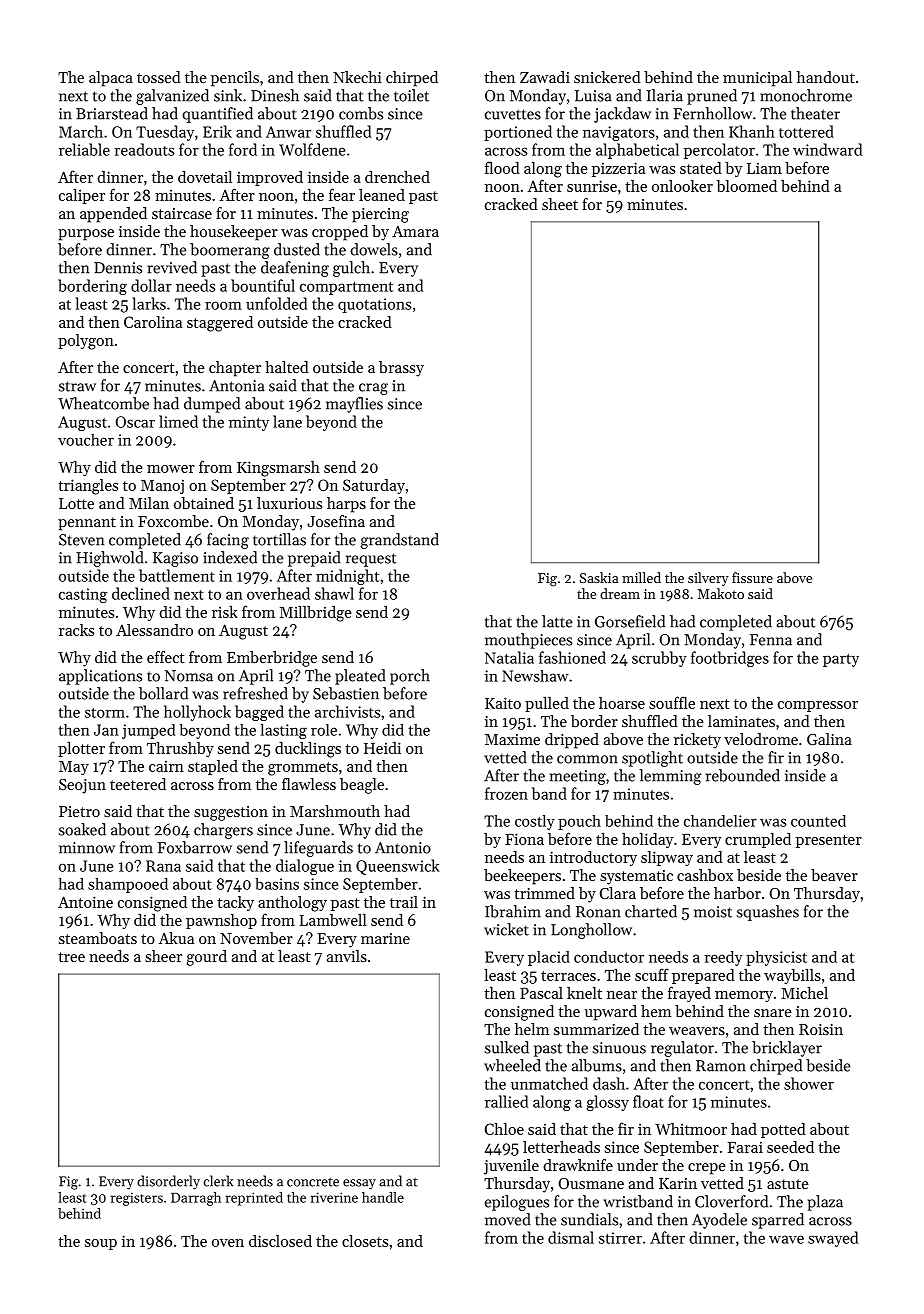 This document has width=924, height=1314. I want to click on Pascal, so click(541, 993).
